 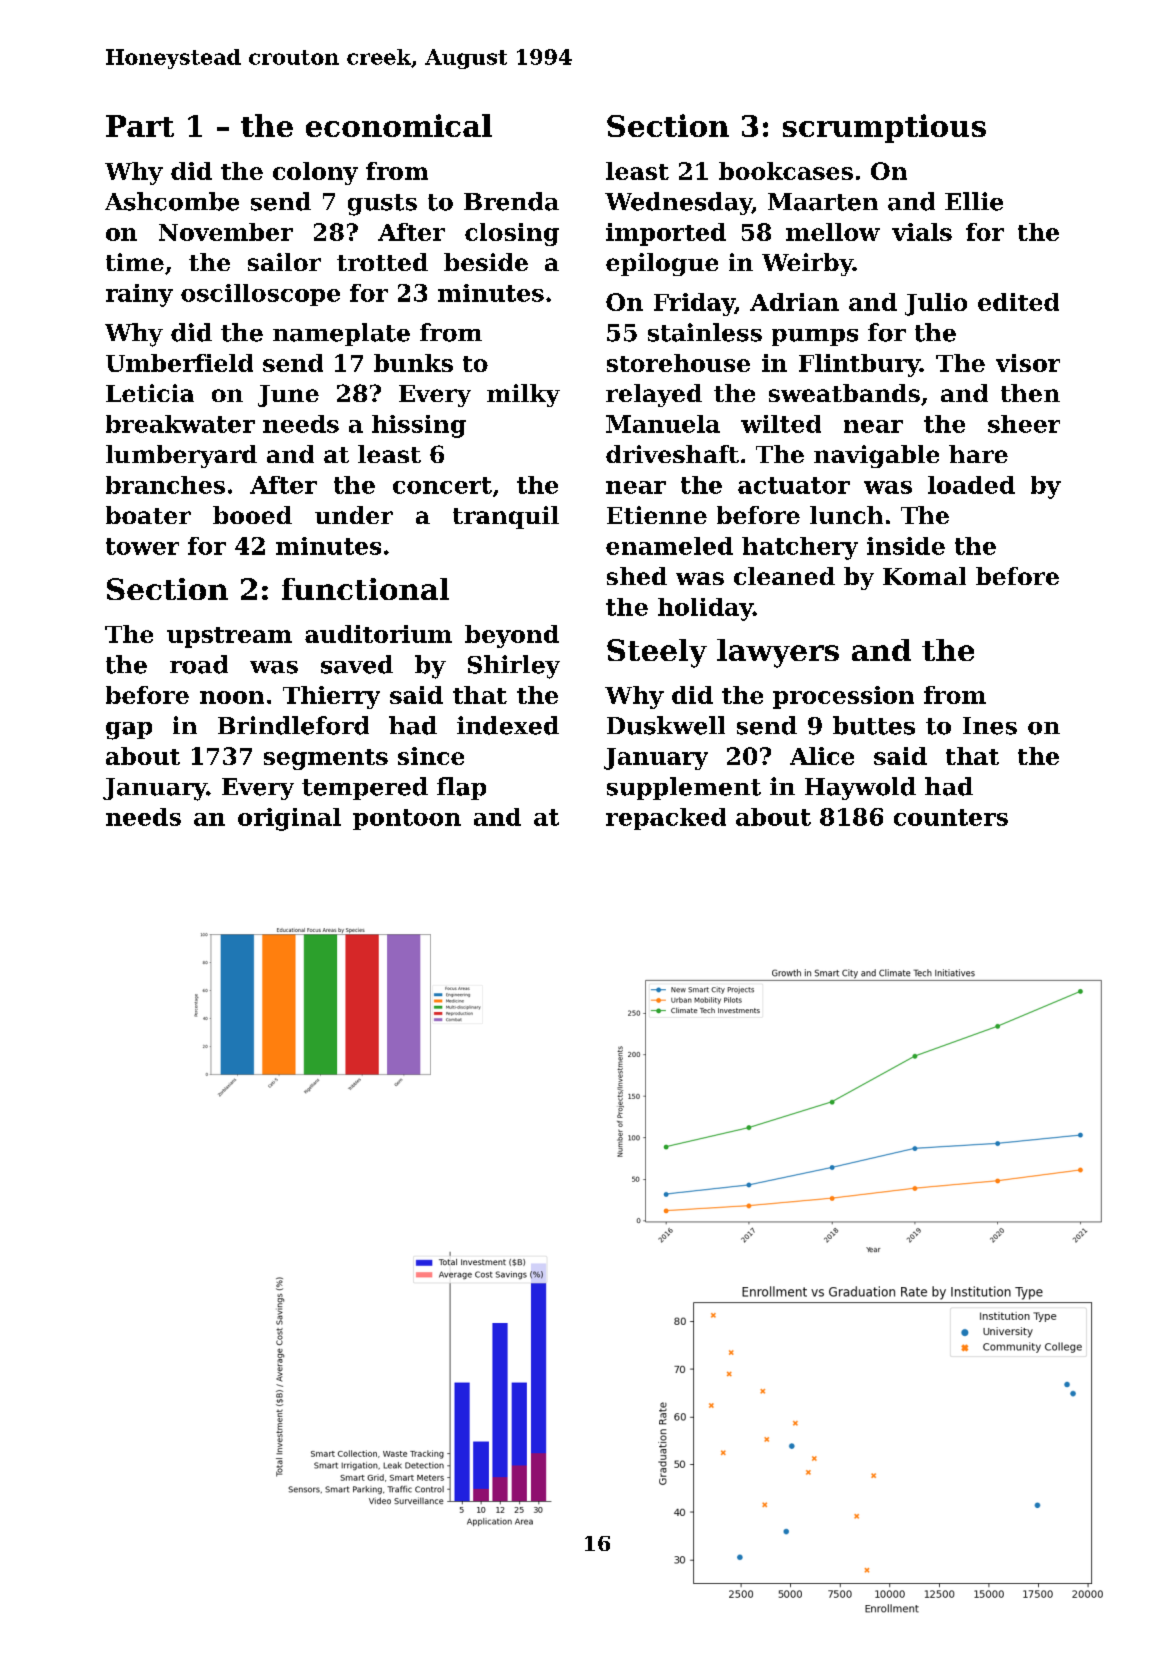 What do you see at coordinates (511, 201) in the page?
I see `Brenda` at bounding box center [511, 201].
